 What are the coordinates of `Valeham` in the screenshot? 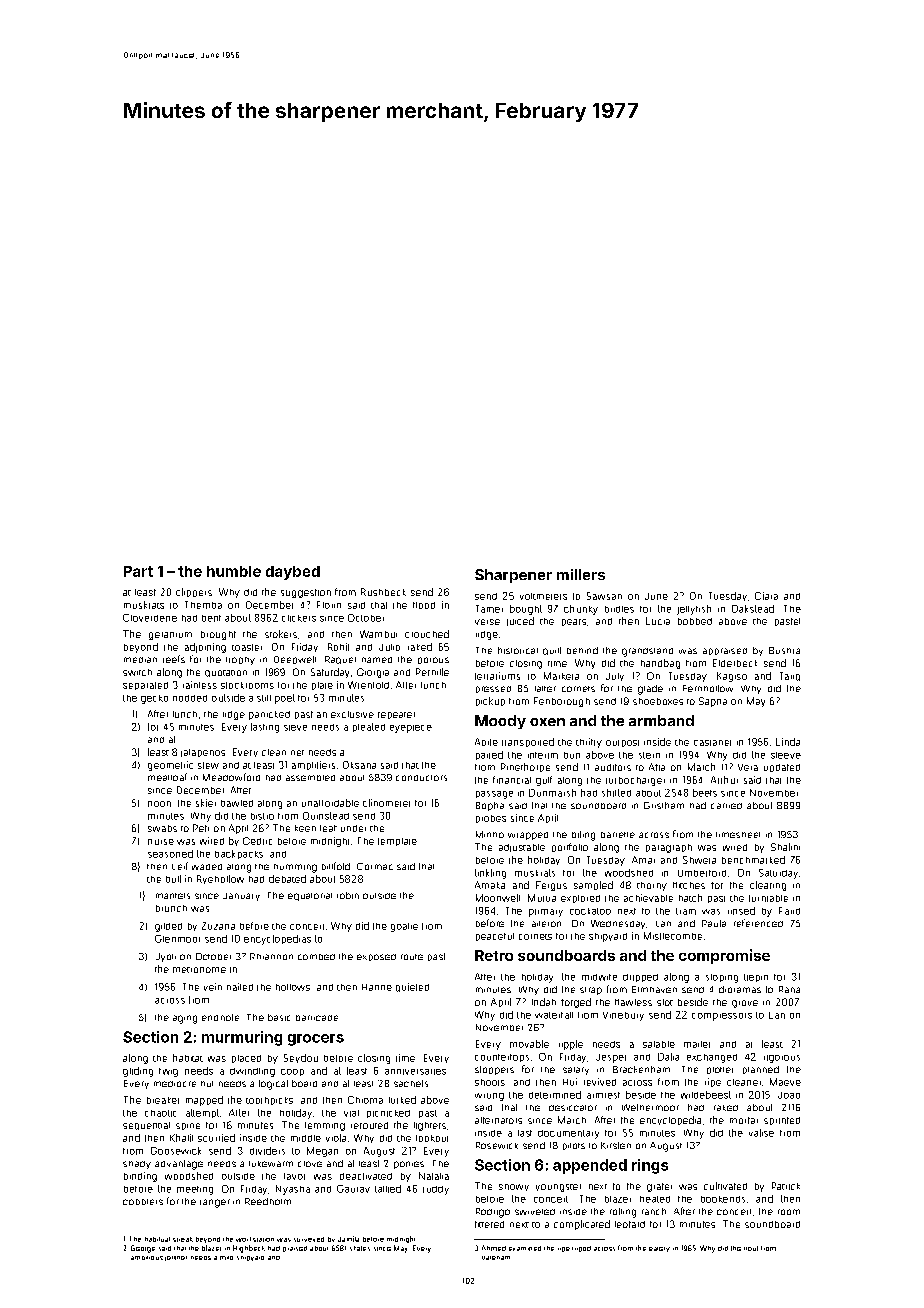 It's located at (496, 1258).
